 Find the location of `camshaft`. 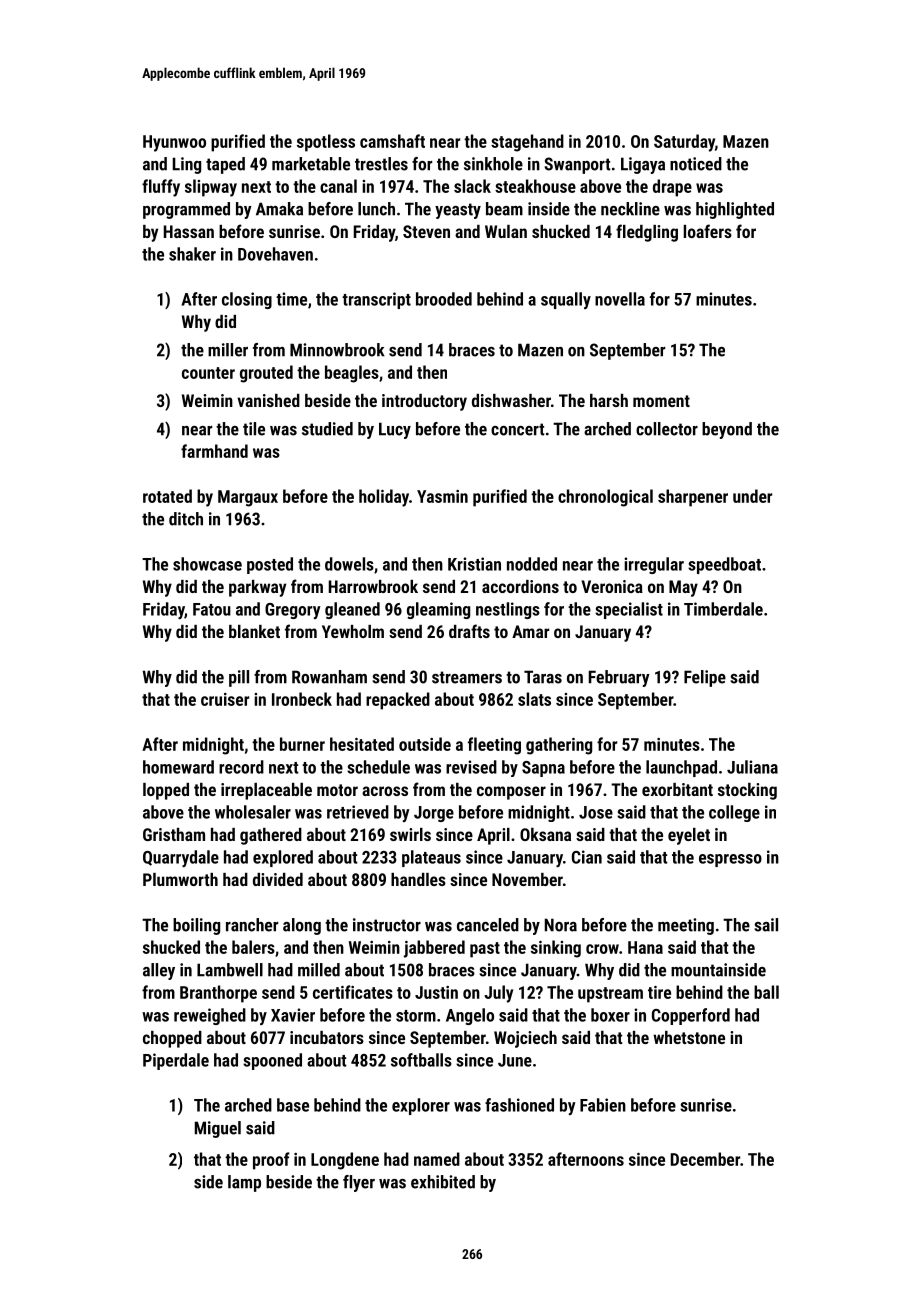

camshaft is located at coordinates (392, 141).
